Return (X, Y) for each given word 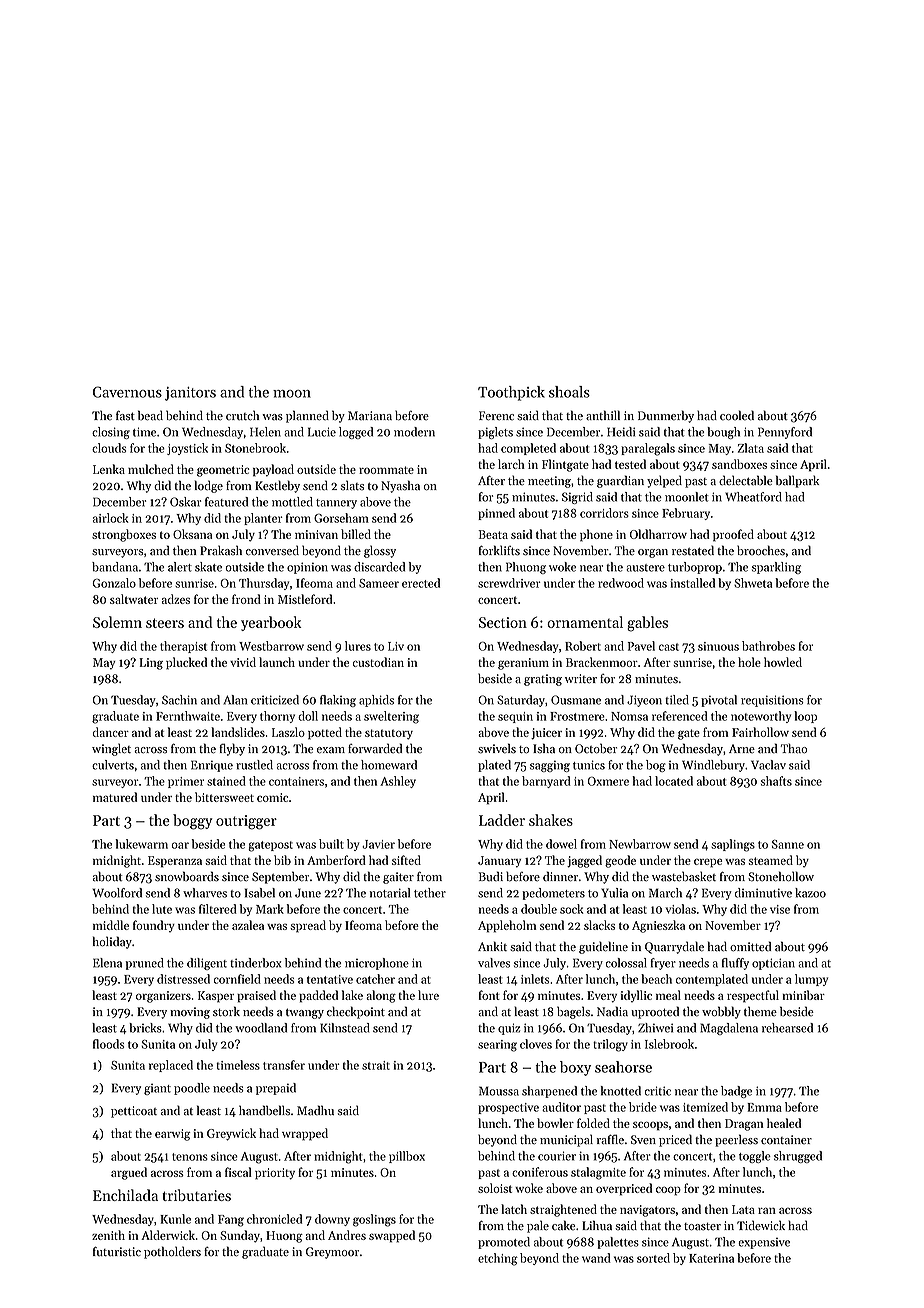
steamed (771, 860)
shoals (569, 392)
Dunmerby (666, 416)
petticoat (134, 1112)
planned (307, 416)
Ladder (502, 820)
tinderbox (255, 963)
